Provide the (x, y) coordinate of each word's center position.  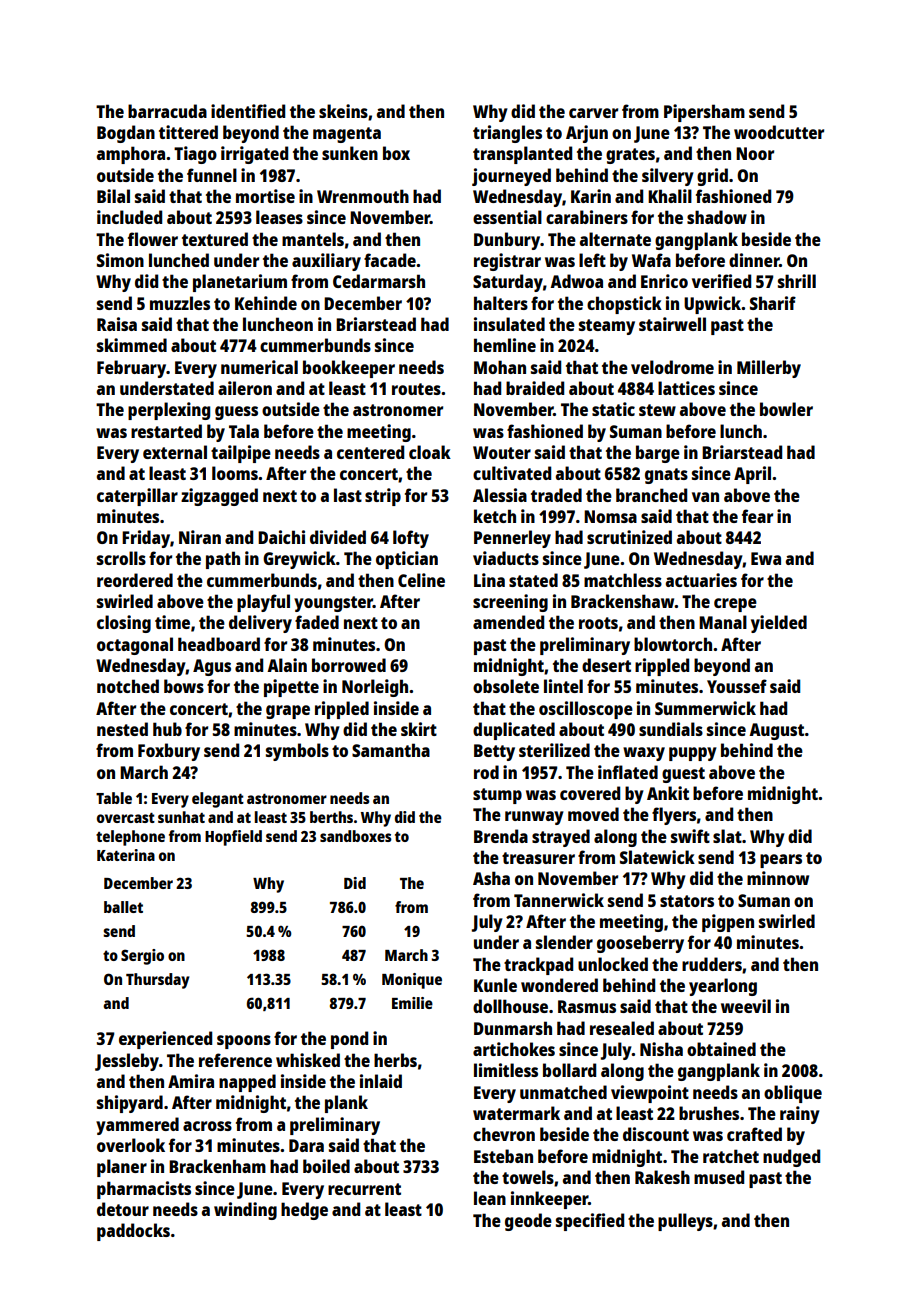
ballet (123, 907)
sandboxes (356, 836)
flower (153, 239)
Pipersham (704, 113)
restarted (166, 431)
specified (590, 1222)
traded (556, 495)
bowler (786, 409)
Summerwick (705, 708)
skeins (343, 111)
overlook (131, 1145)
